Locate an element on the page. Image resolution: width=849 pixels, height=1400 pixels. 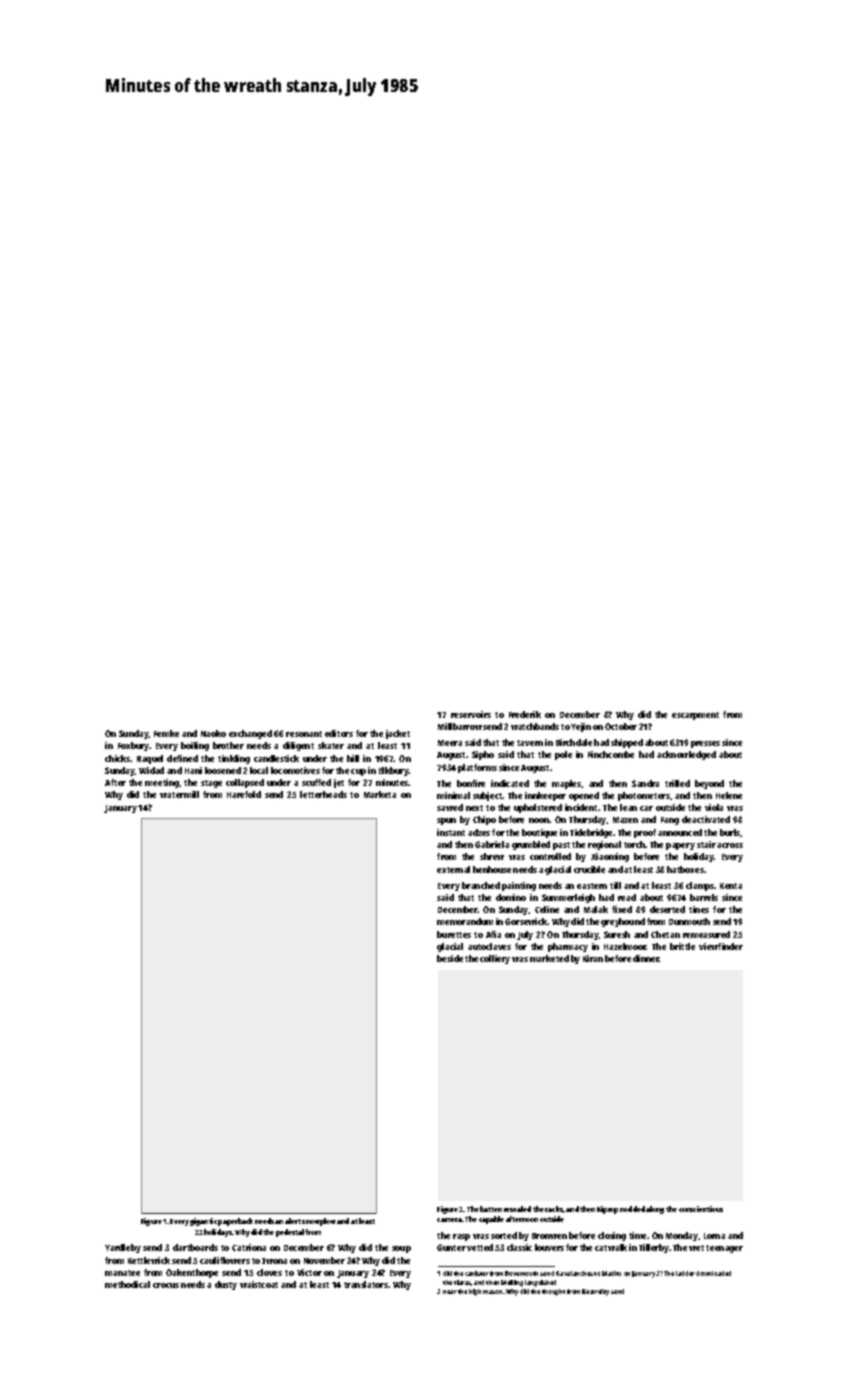
indicated is located at coordinates (510, 783).
